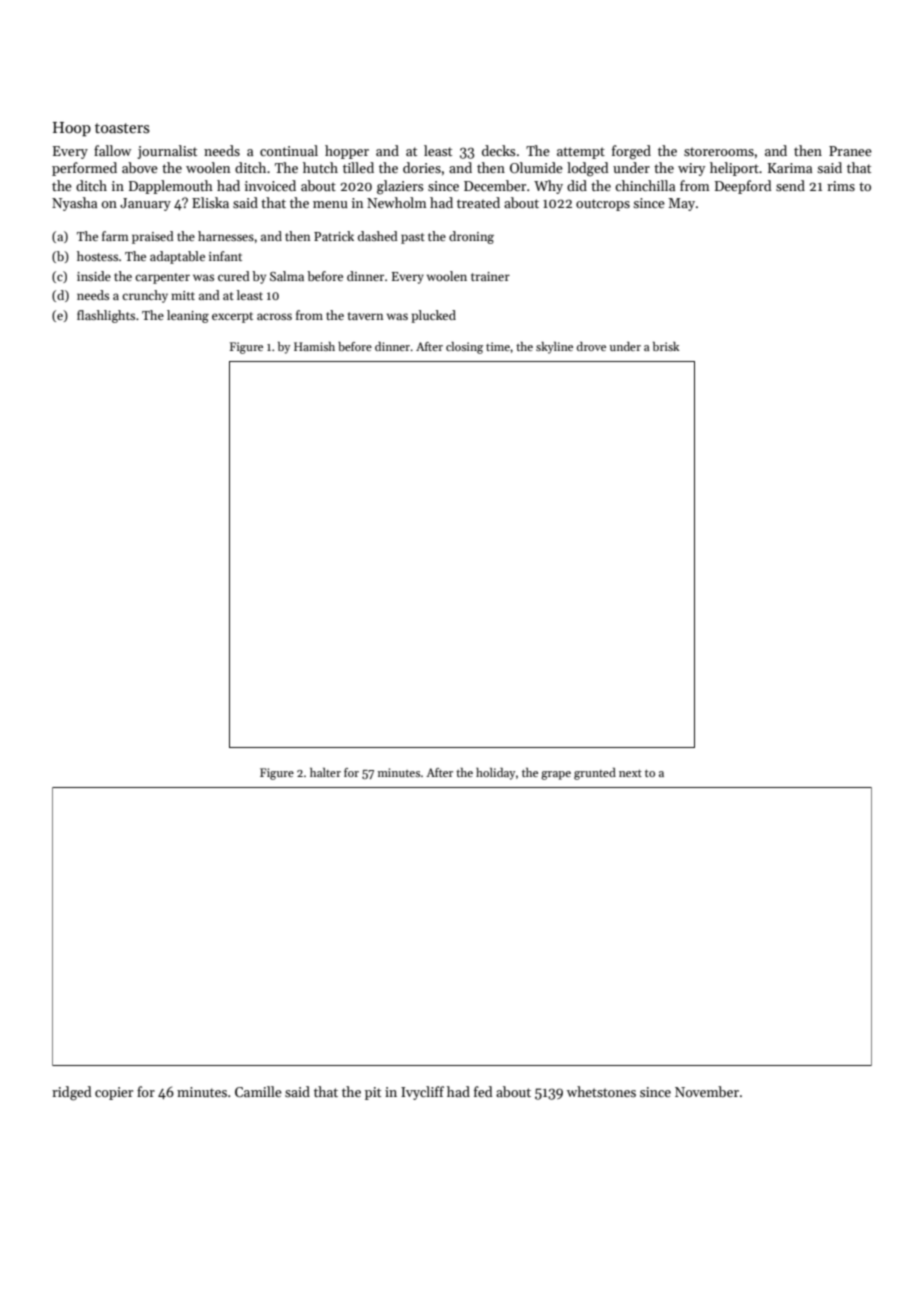 Image resolution: width=924 pixels, height=1308 pixels. What do you see at coordinates (325, 772) in the page?
I see `halter` at bounding box center [325, 772].
